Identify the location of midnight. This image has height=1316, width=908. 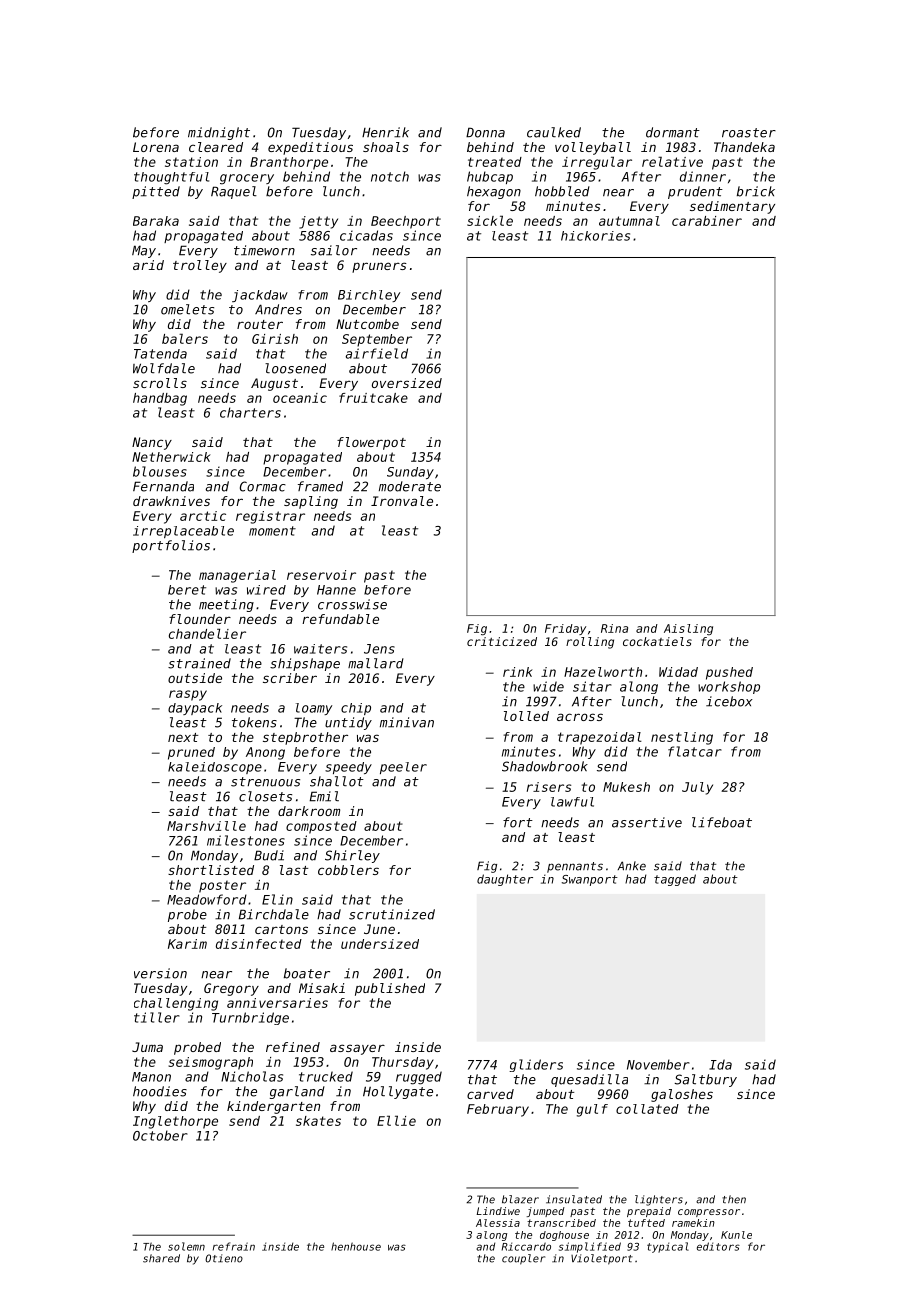
(219, 133).
